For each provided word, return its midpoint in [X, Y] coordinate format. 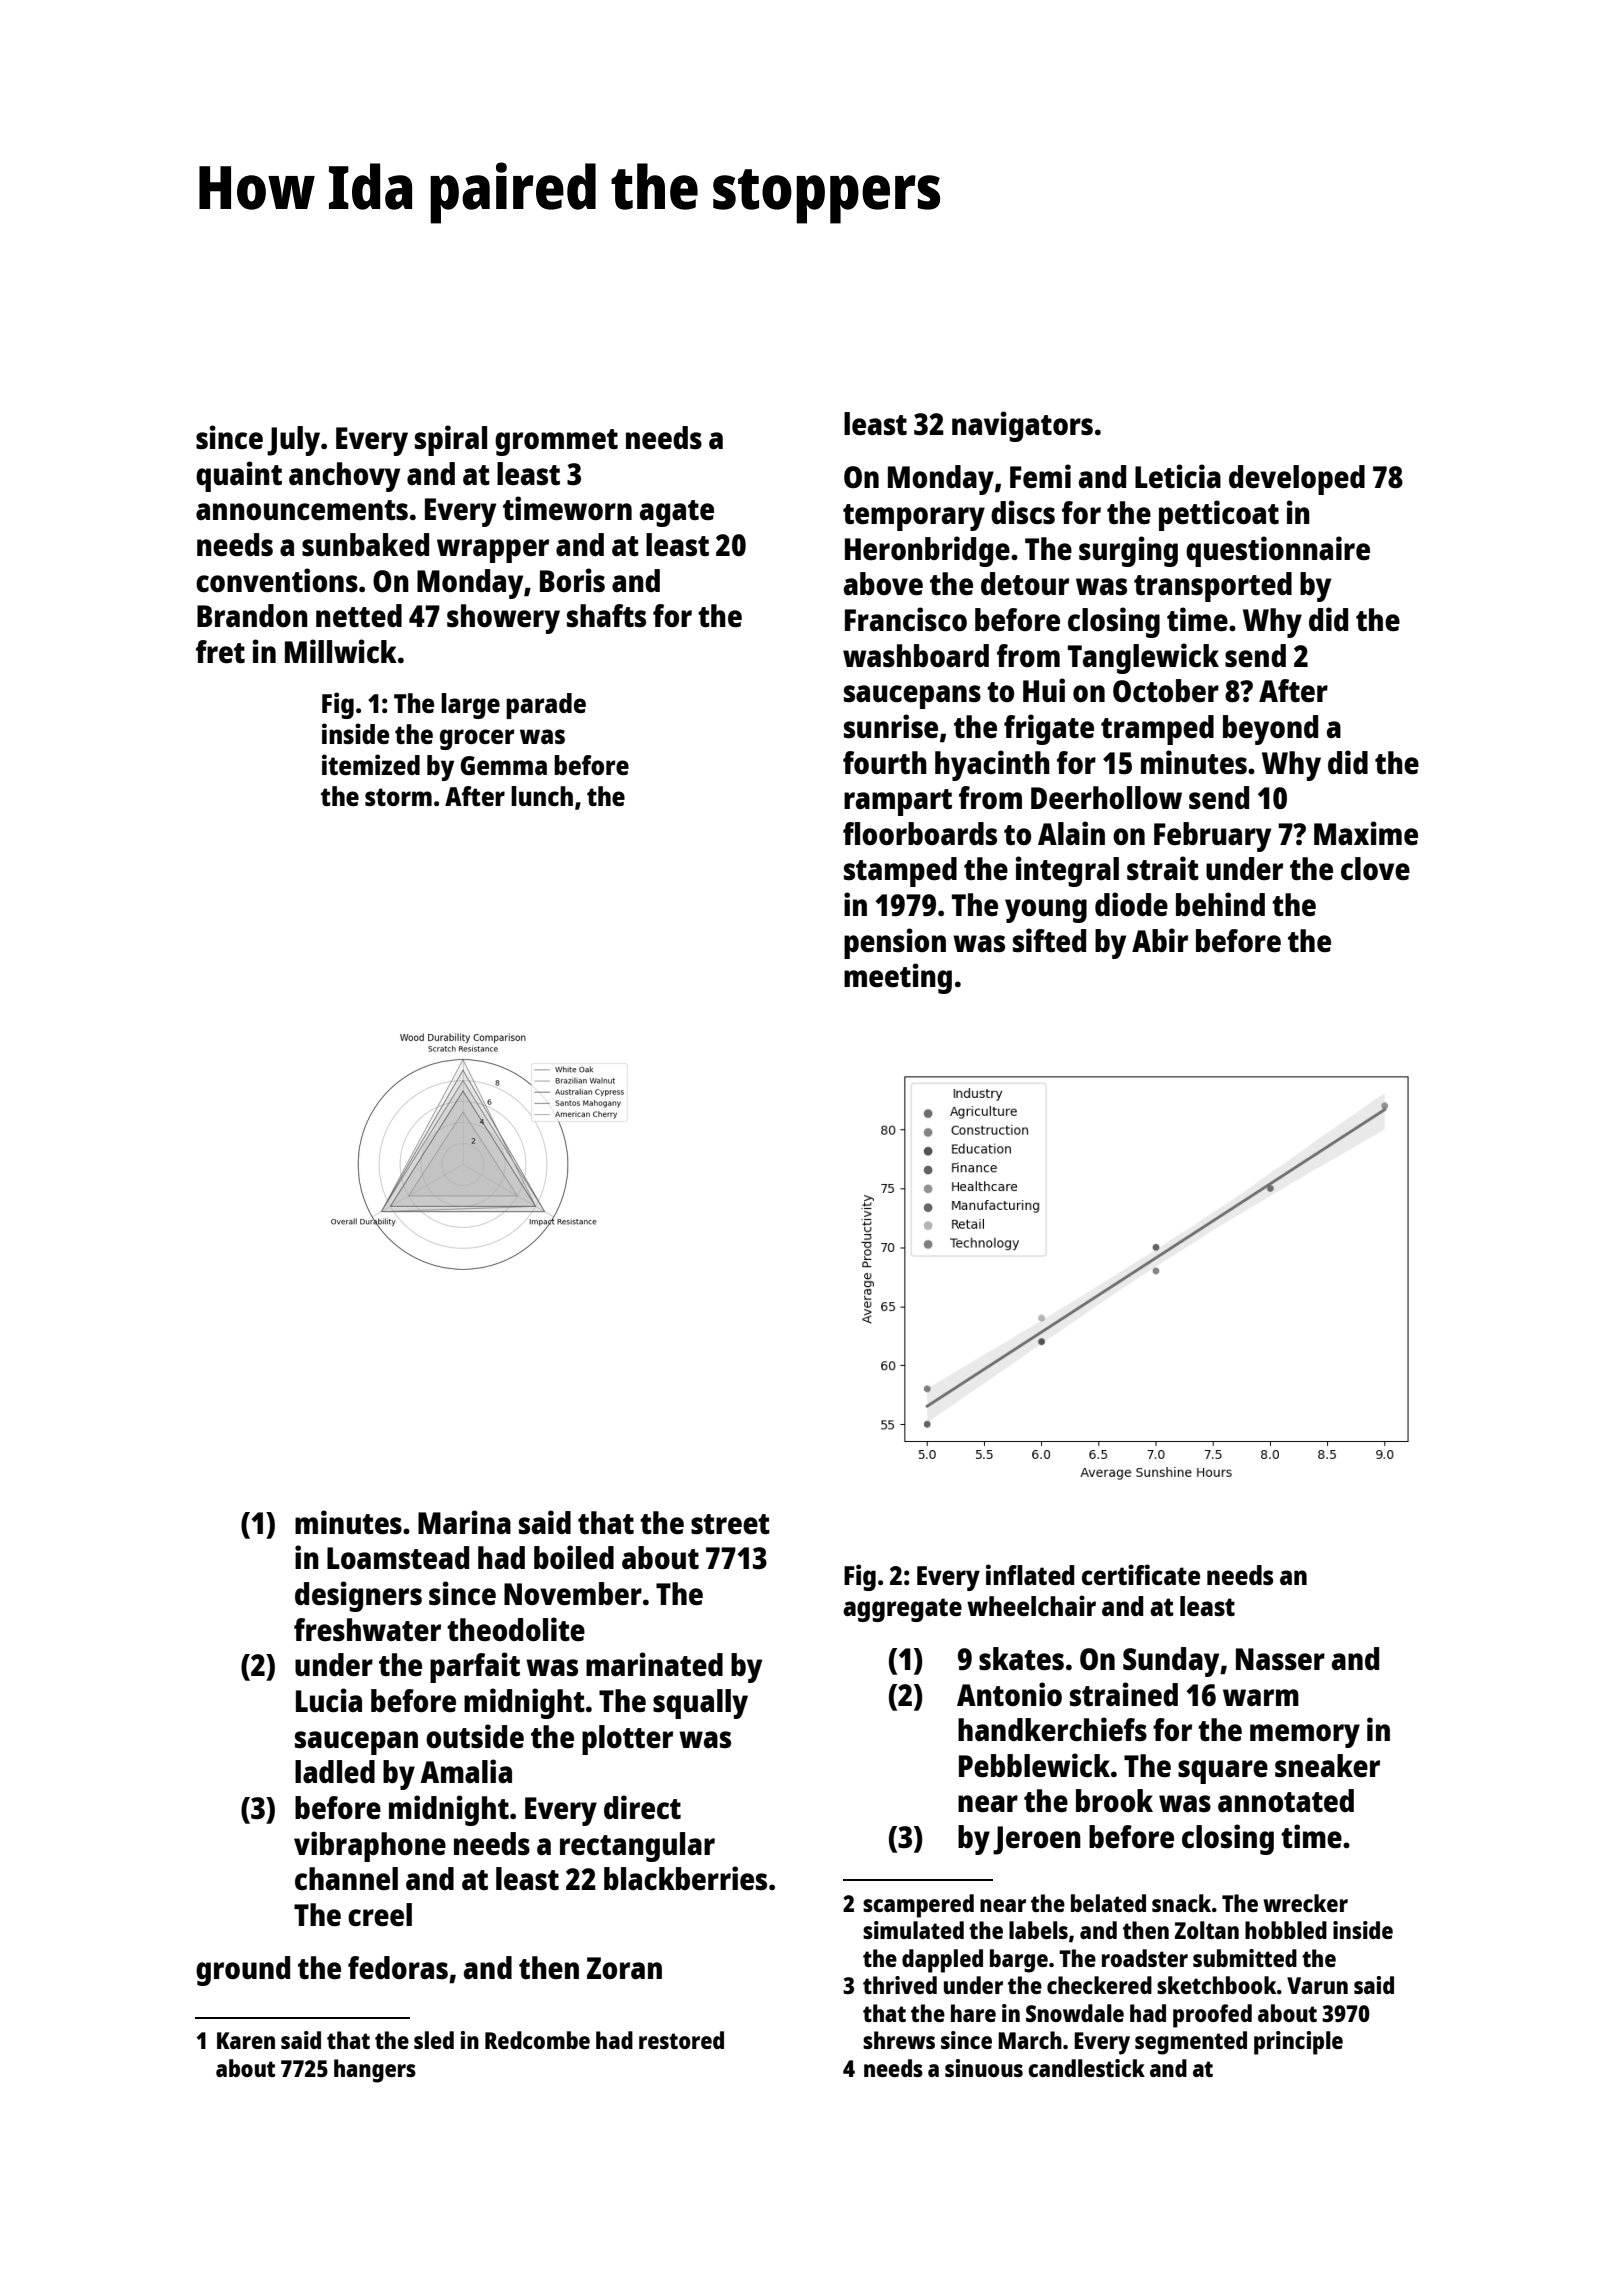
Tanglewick [1143, 658]
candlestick [1086, 2068]
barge [1019, 1961]
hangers [375, 2071]
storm [398, 797]
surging [1128, 551]
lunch [542, 796]
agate [677, 513]
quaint [239, 476]
